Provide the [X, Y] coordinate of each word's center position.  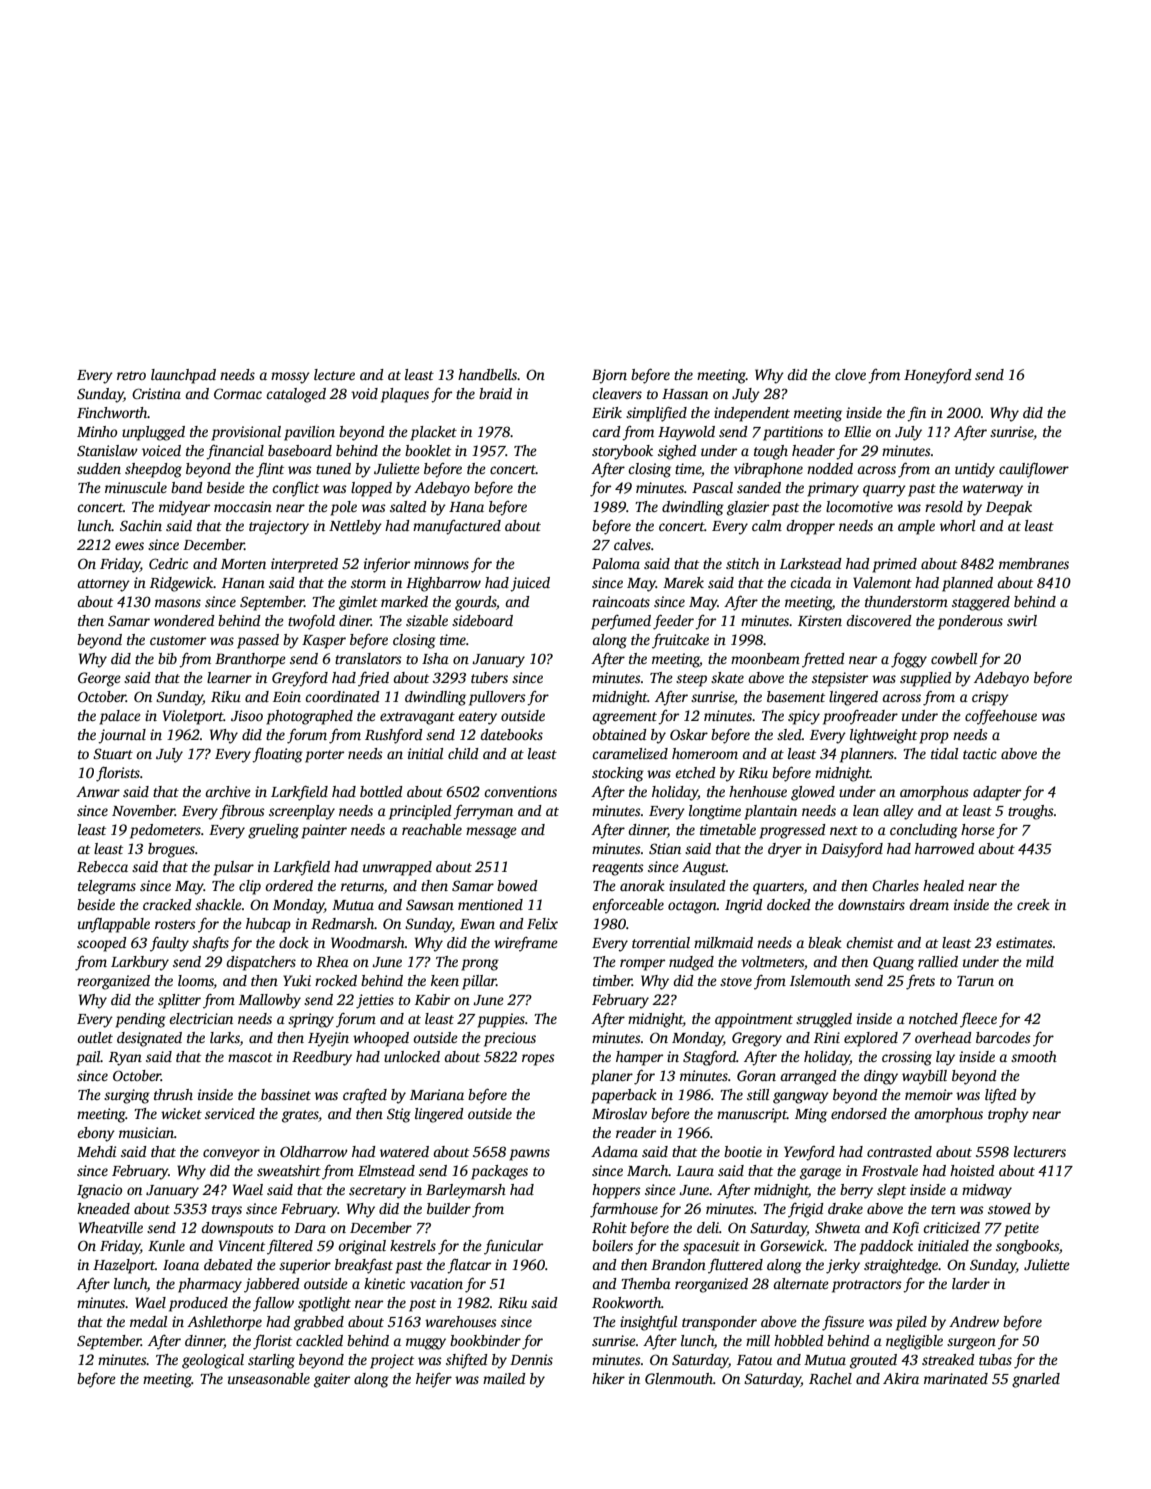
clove [850, 374]
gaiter [332, 1380]
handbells [488, 374]
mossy [290, 378]
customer [178, 640]
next [844, 830]
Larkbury [140, 963]
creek [1033, 904]
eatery [477, 718]
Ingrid [744, 906]
